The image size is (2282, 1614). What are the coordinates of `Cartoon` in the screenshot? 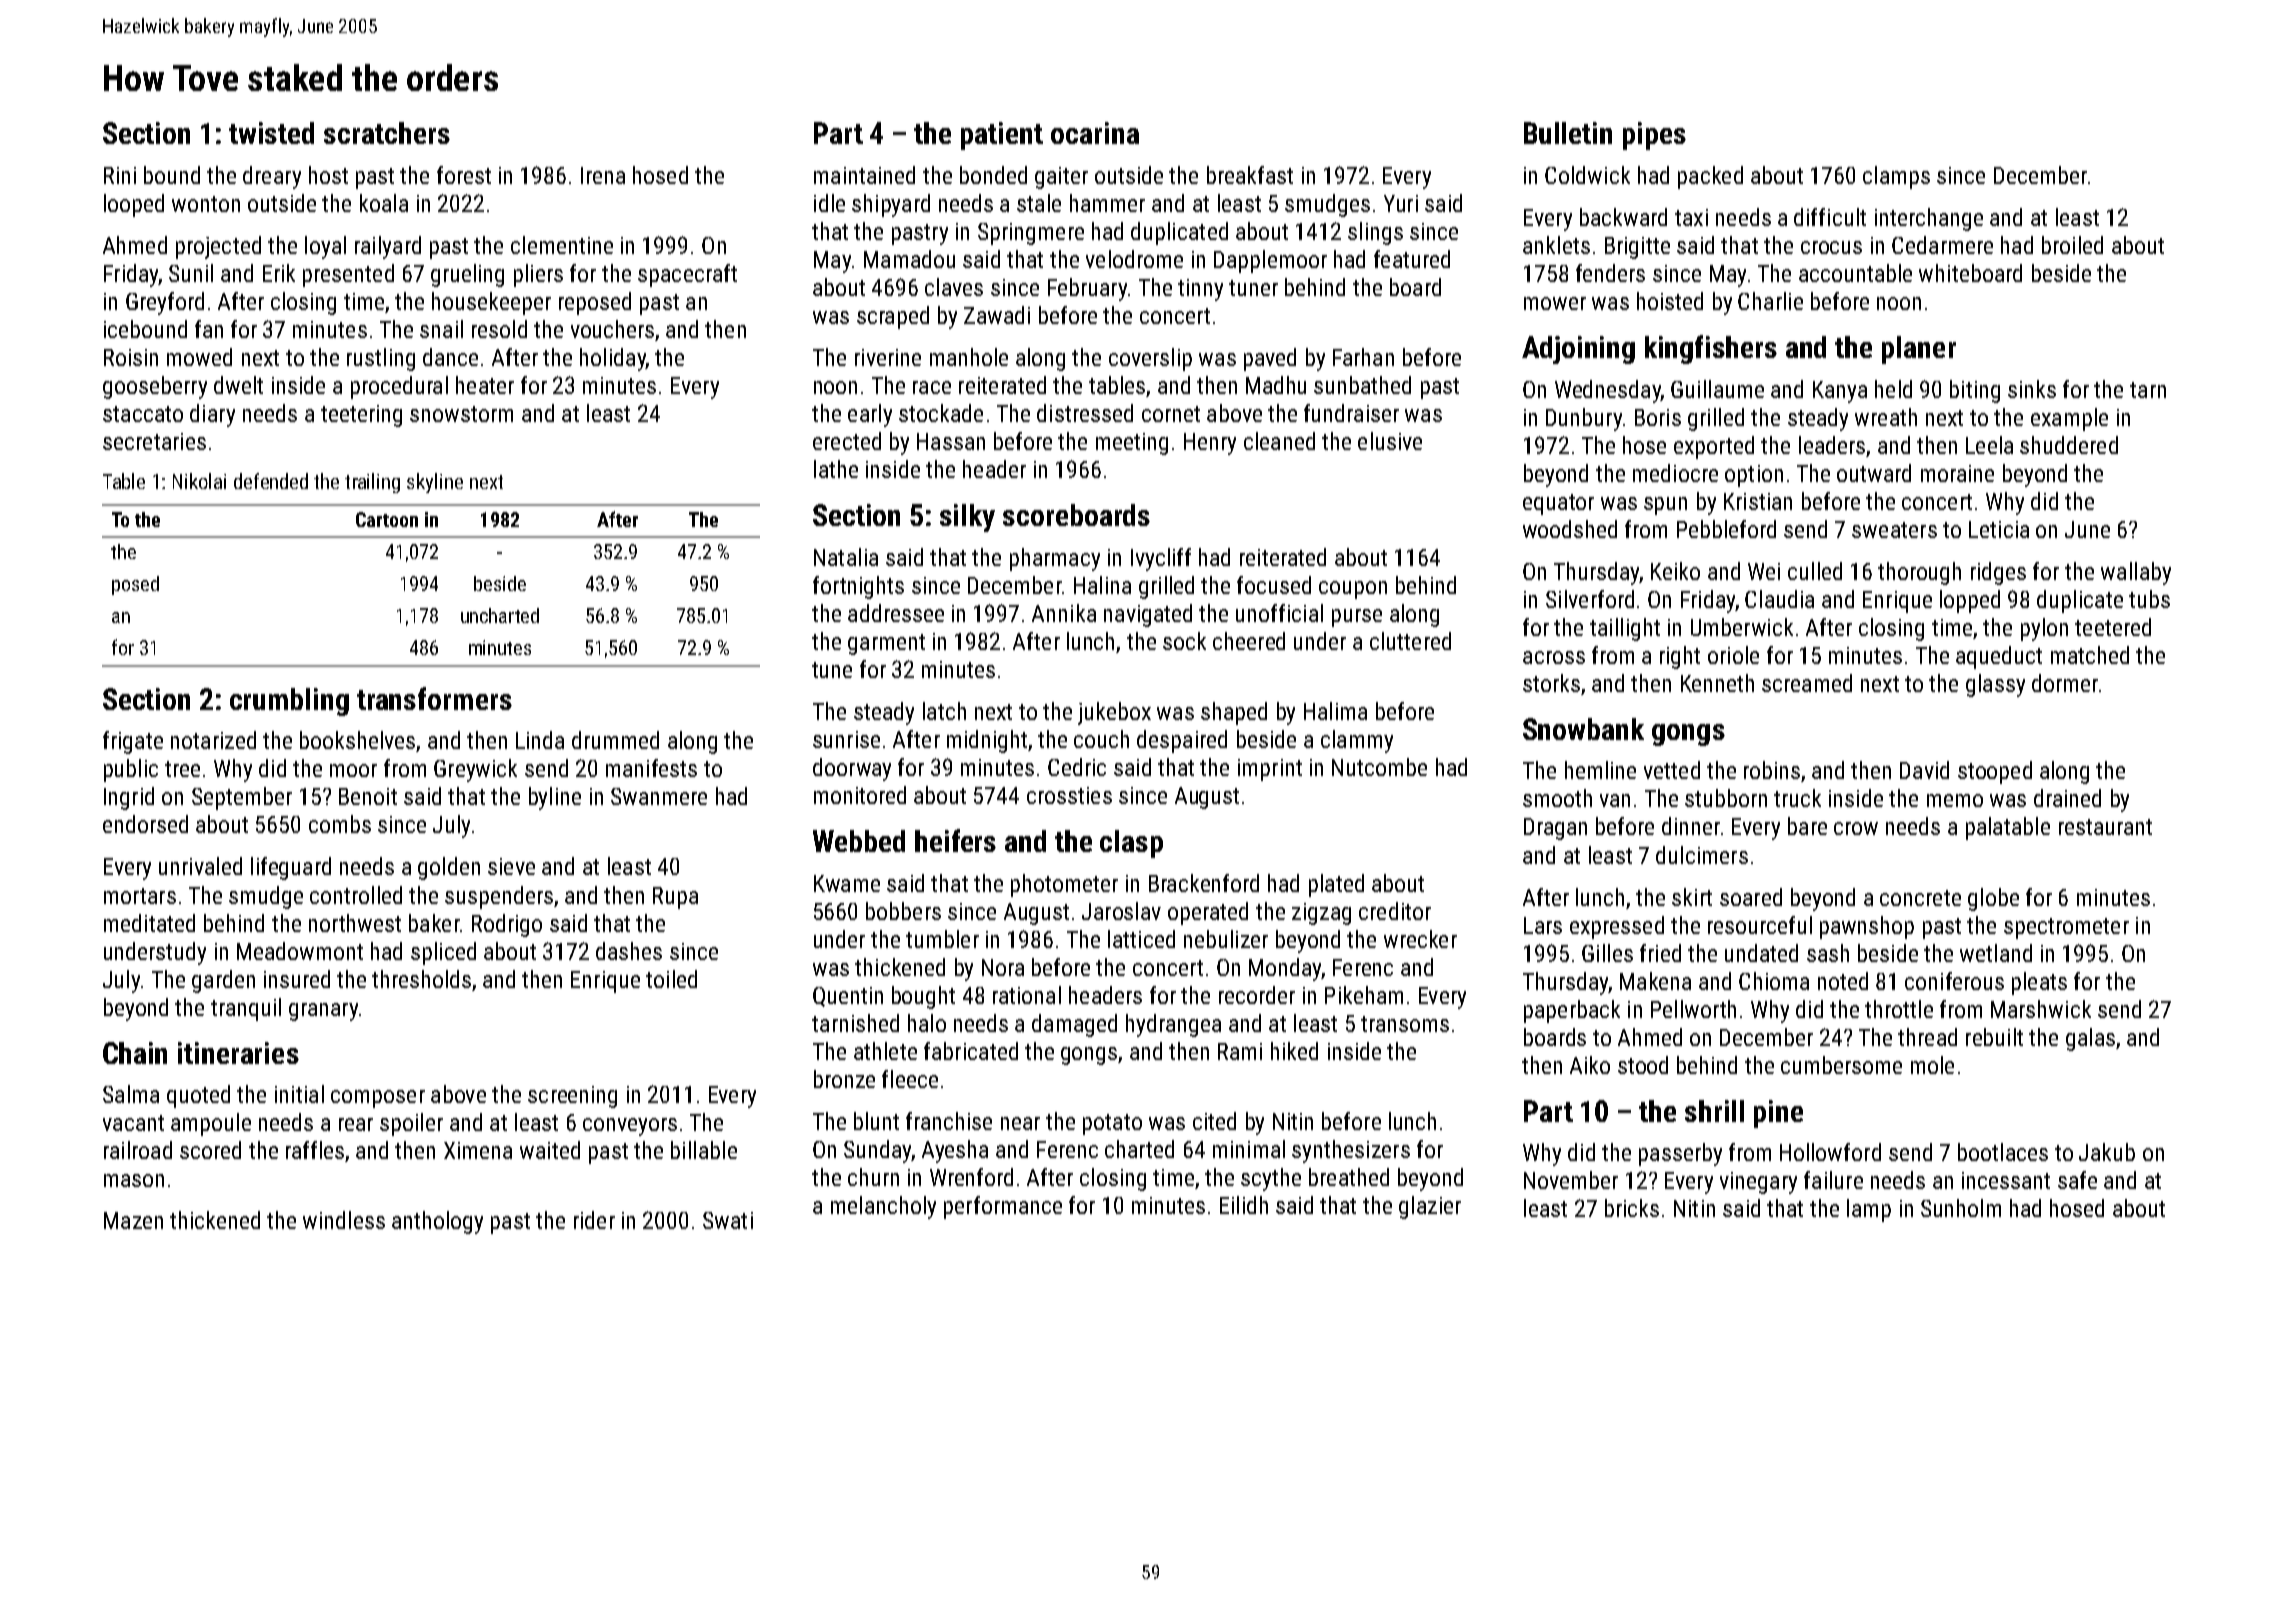 It's located at (387, 519).
